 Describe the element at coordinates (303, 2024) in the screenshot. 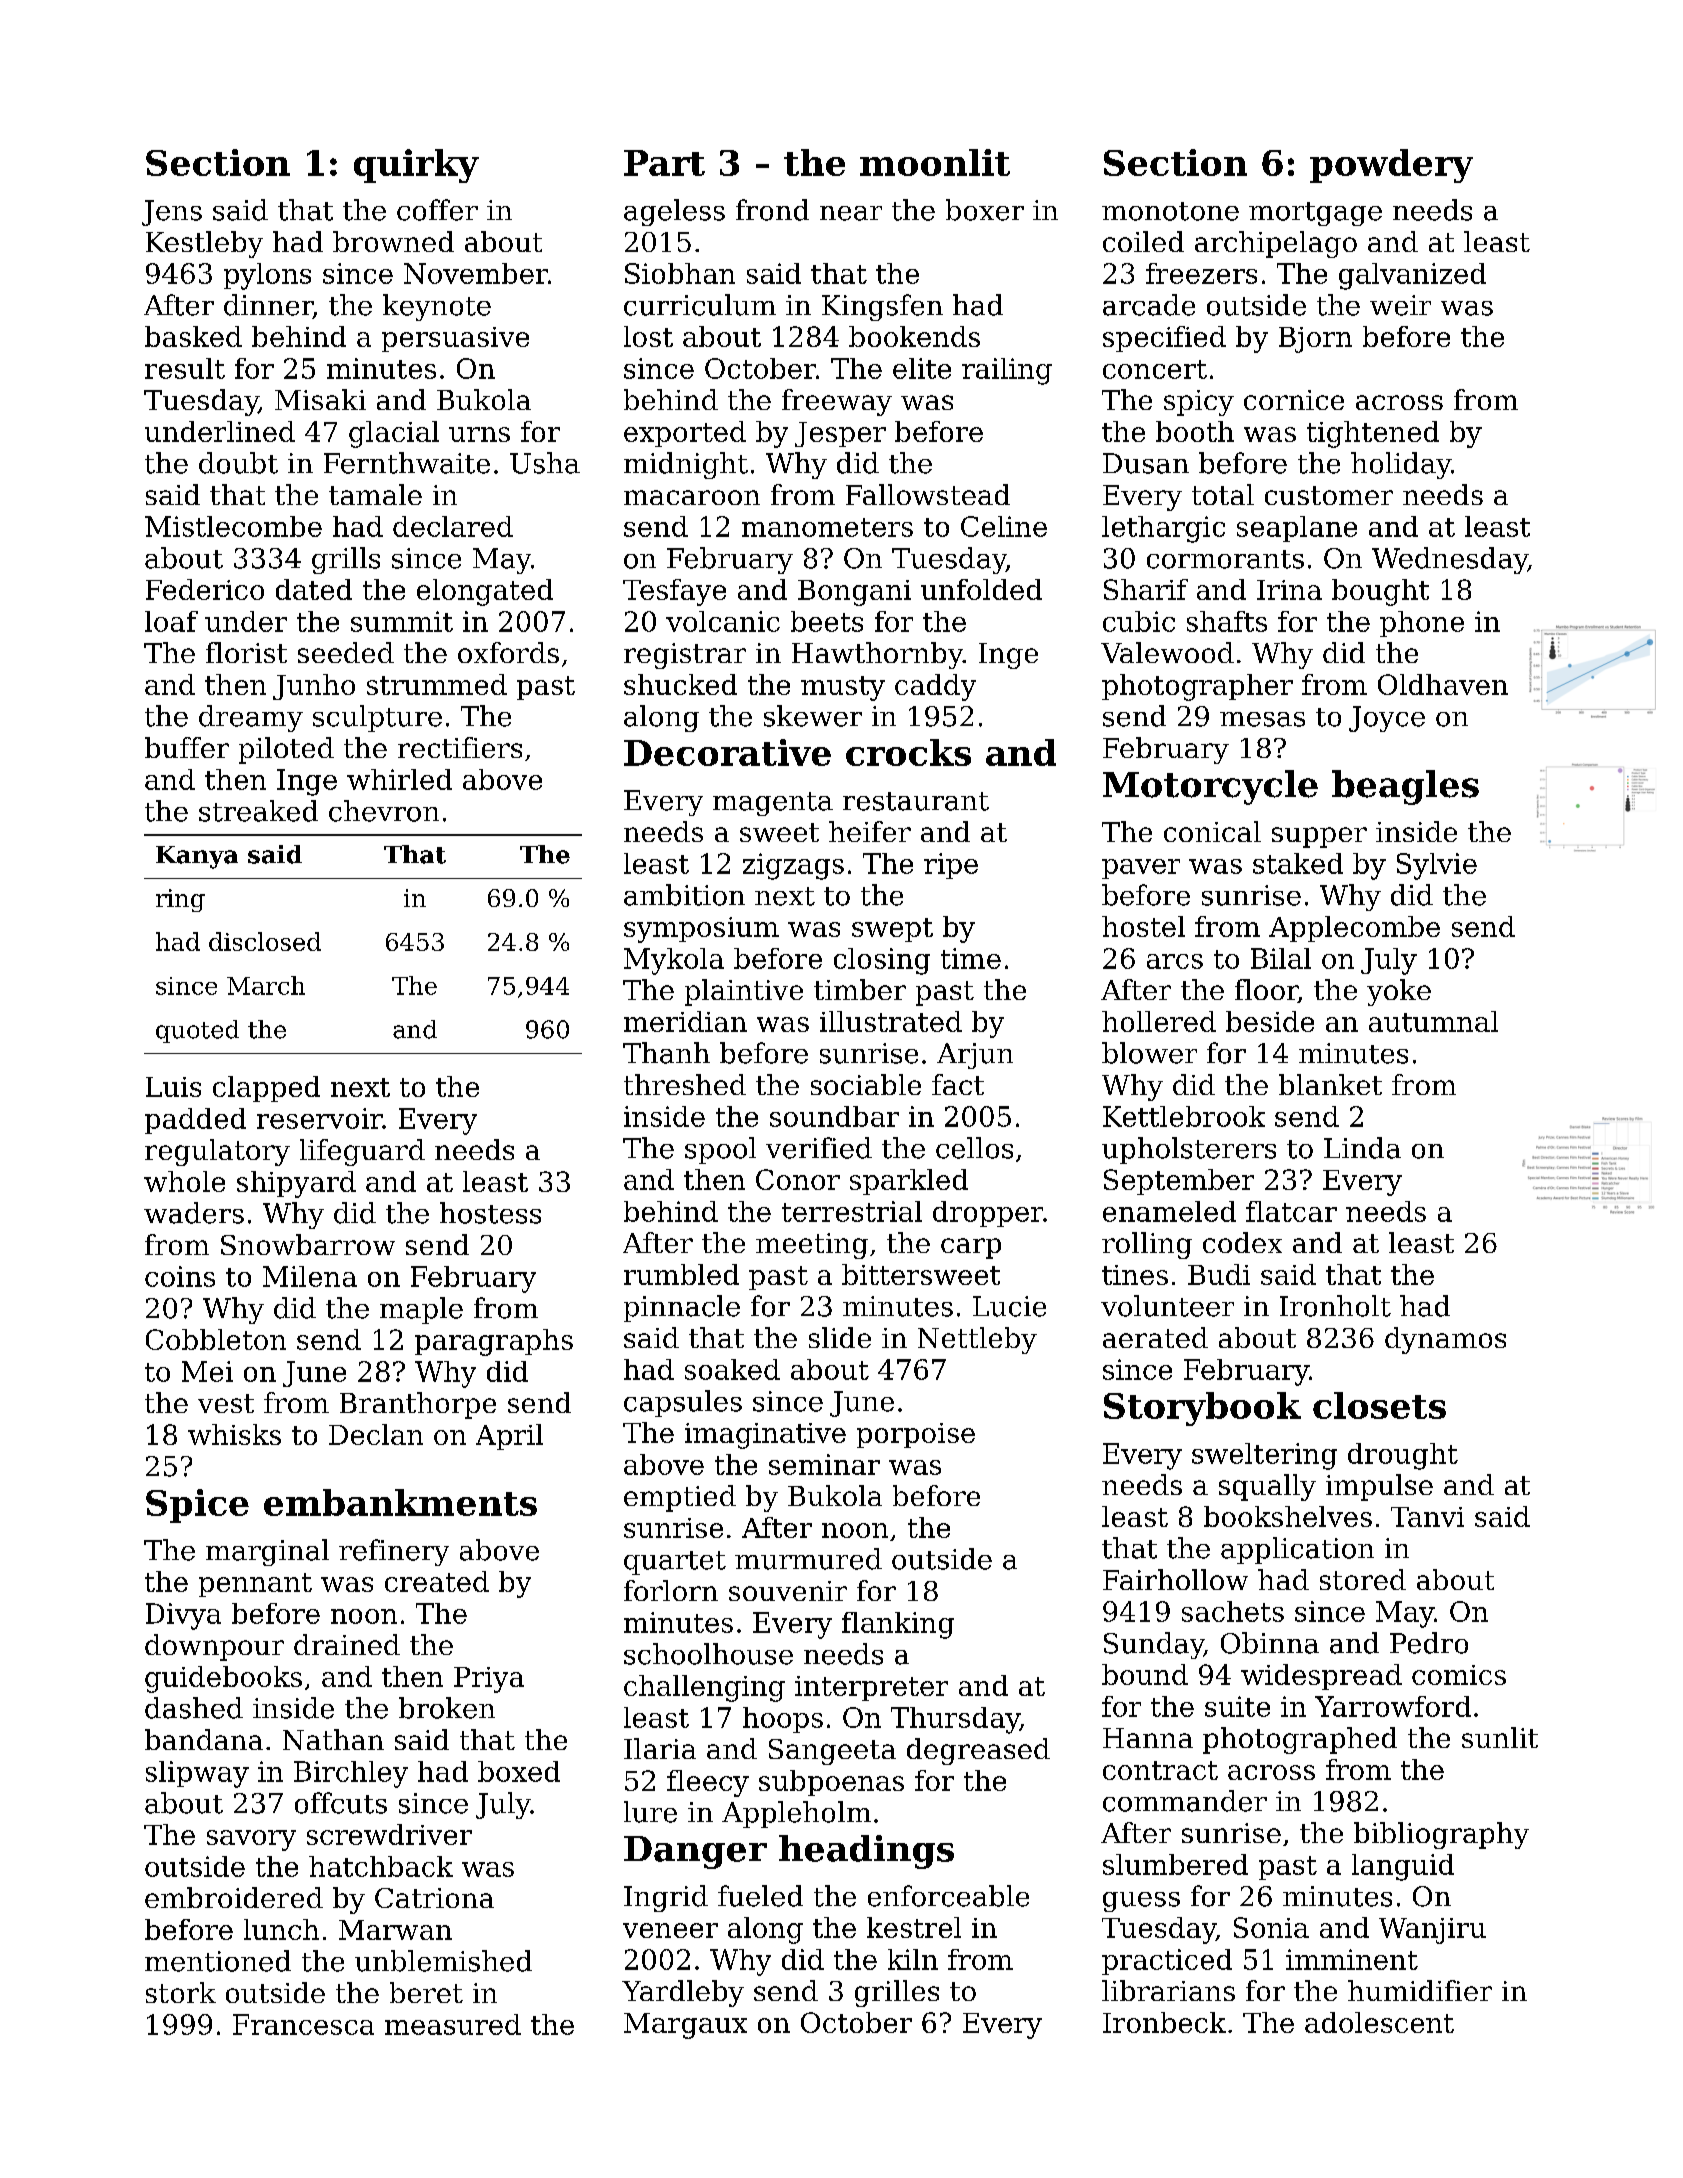

I see `Francesca` at that location.
